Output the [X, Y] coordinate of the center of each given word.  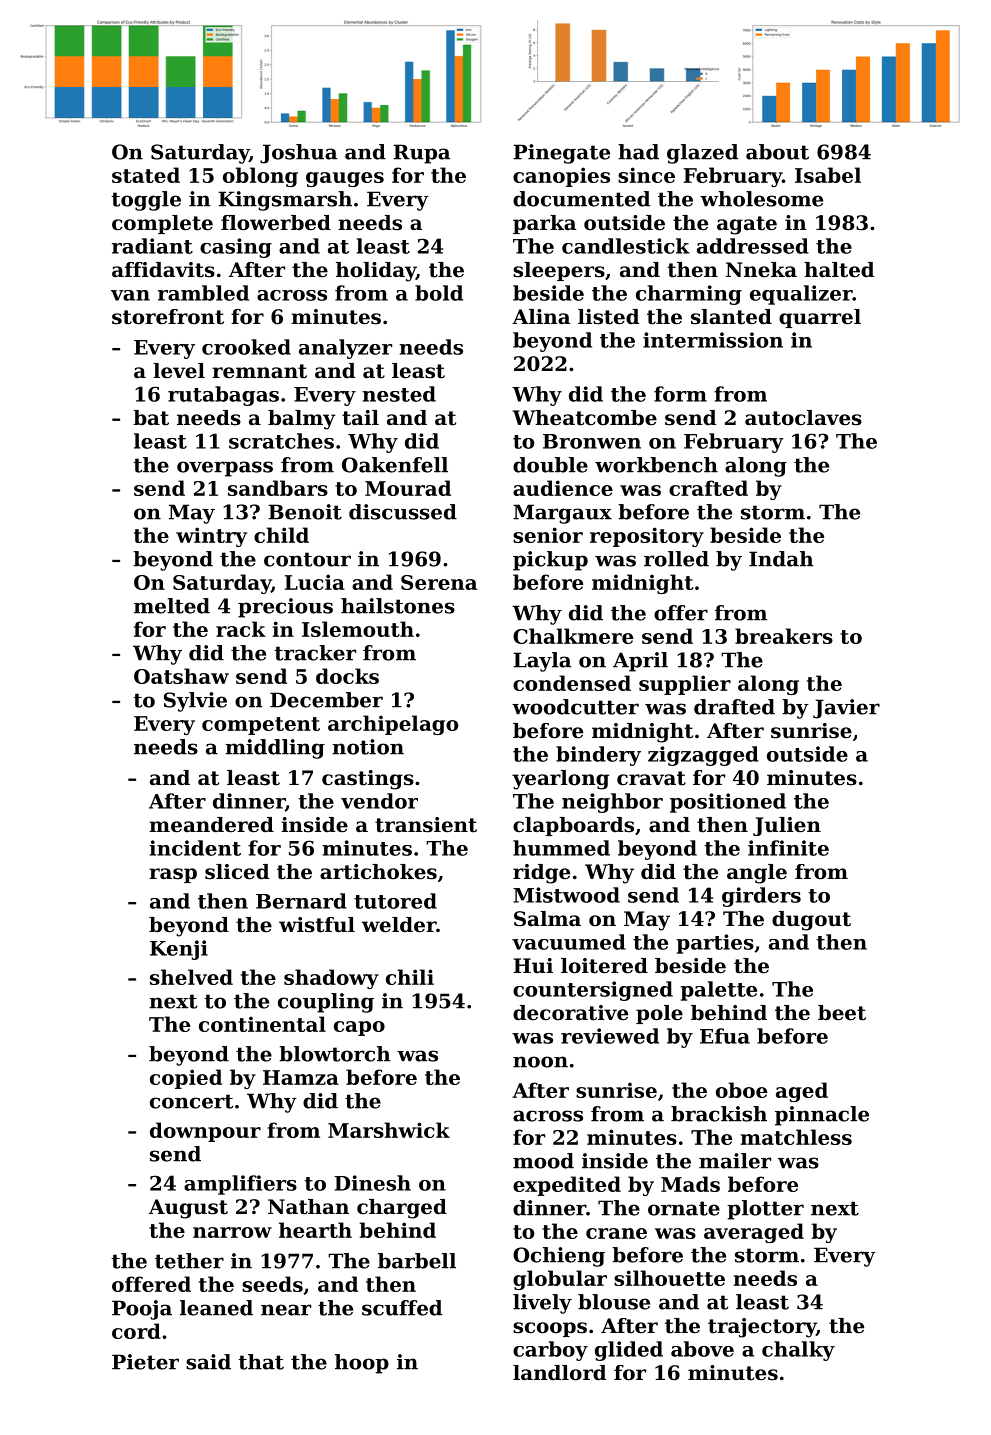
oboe [741, 1090]
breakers [784, 636]
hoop [362, 1364]
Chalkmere [573, 636]
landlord [559, 1373]
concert [191, 1101]
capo [359, 1028]
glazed [702, 154]
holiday [376, 272]
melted [172, 606]
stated [146, 175]
